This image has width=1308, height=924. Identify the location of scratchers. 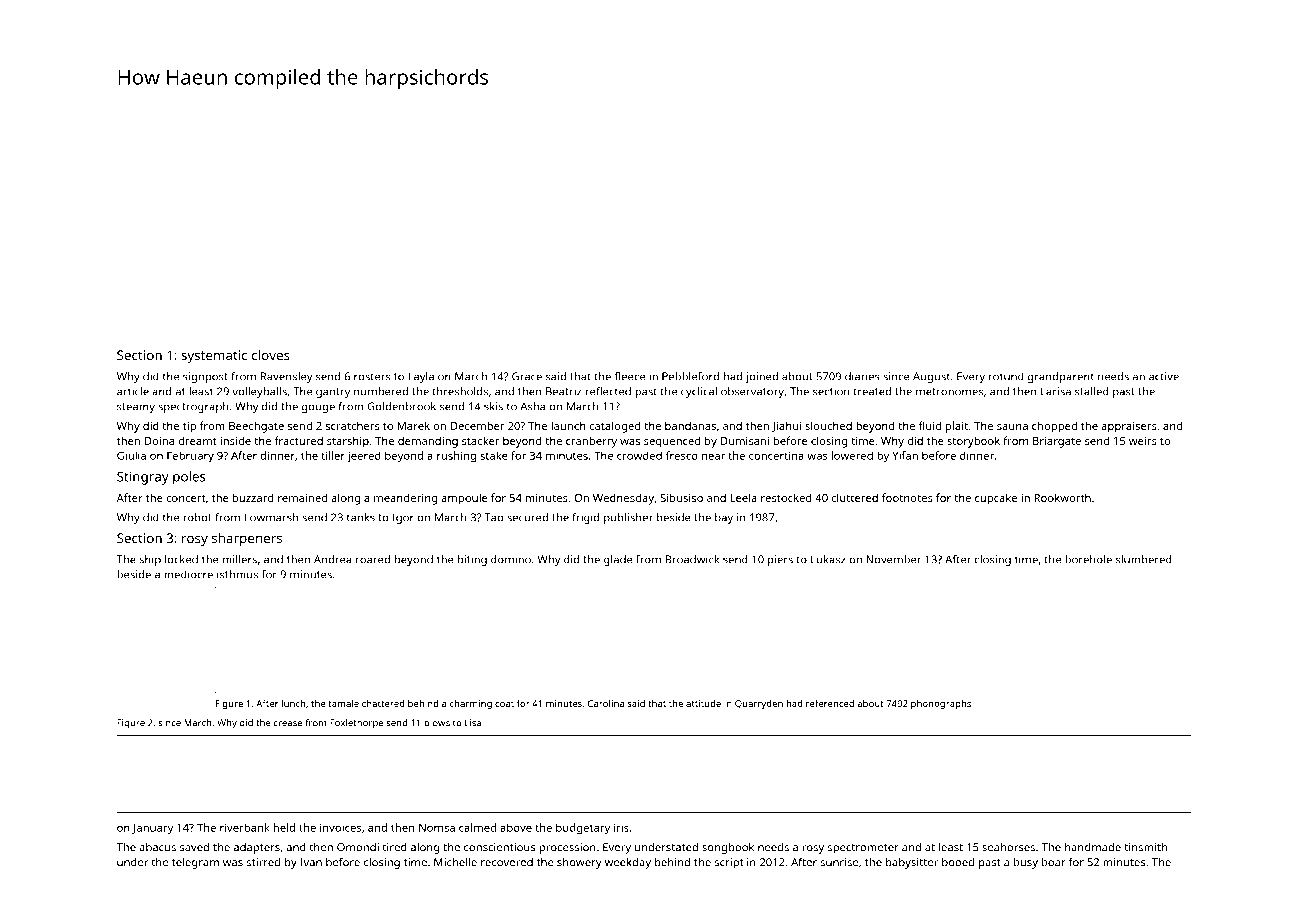
(353, 426).
